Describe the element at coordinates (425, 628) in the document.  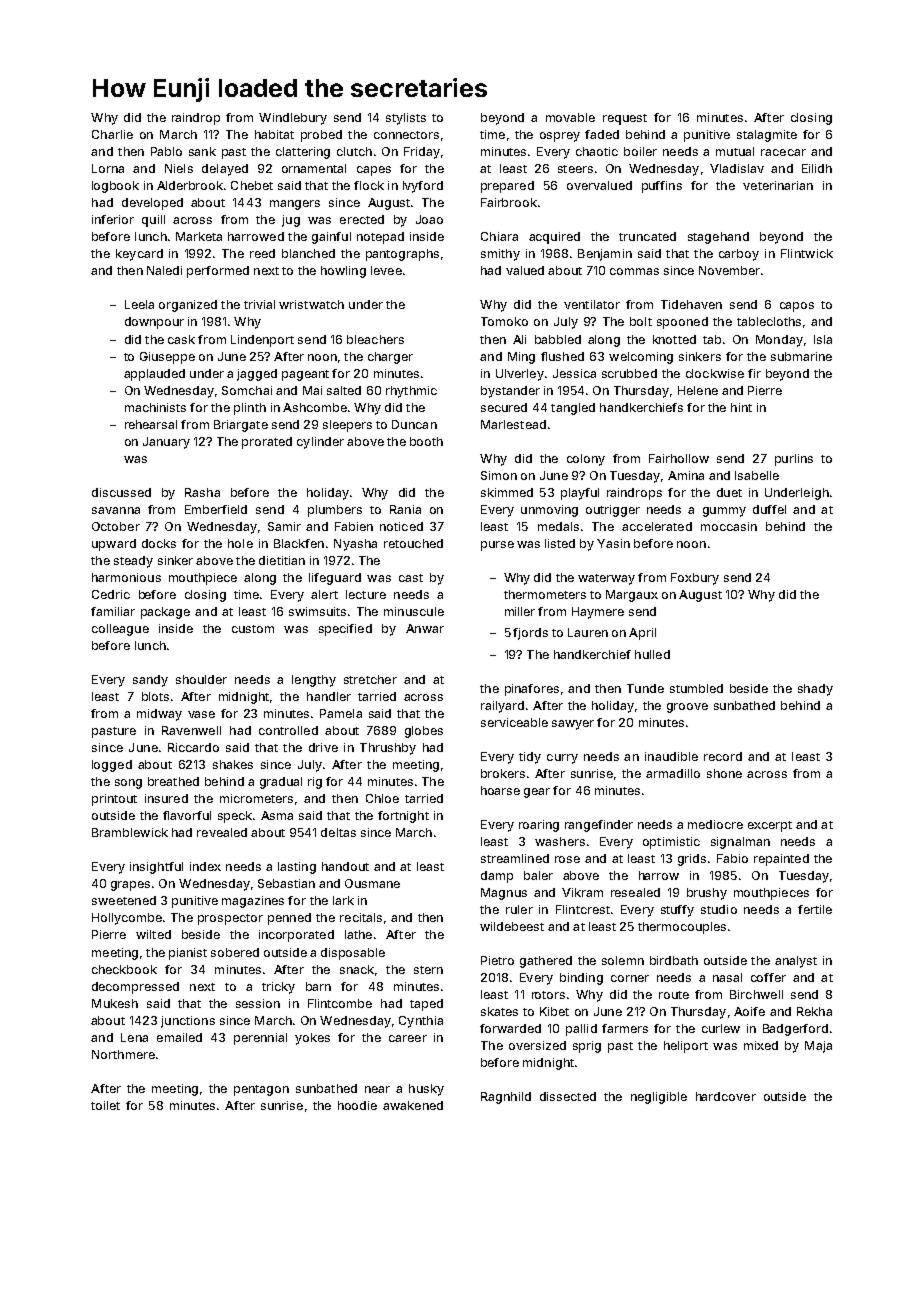
I see `Anwar` at that location.
